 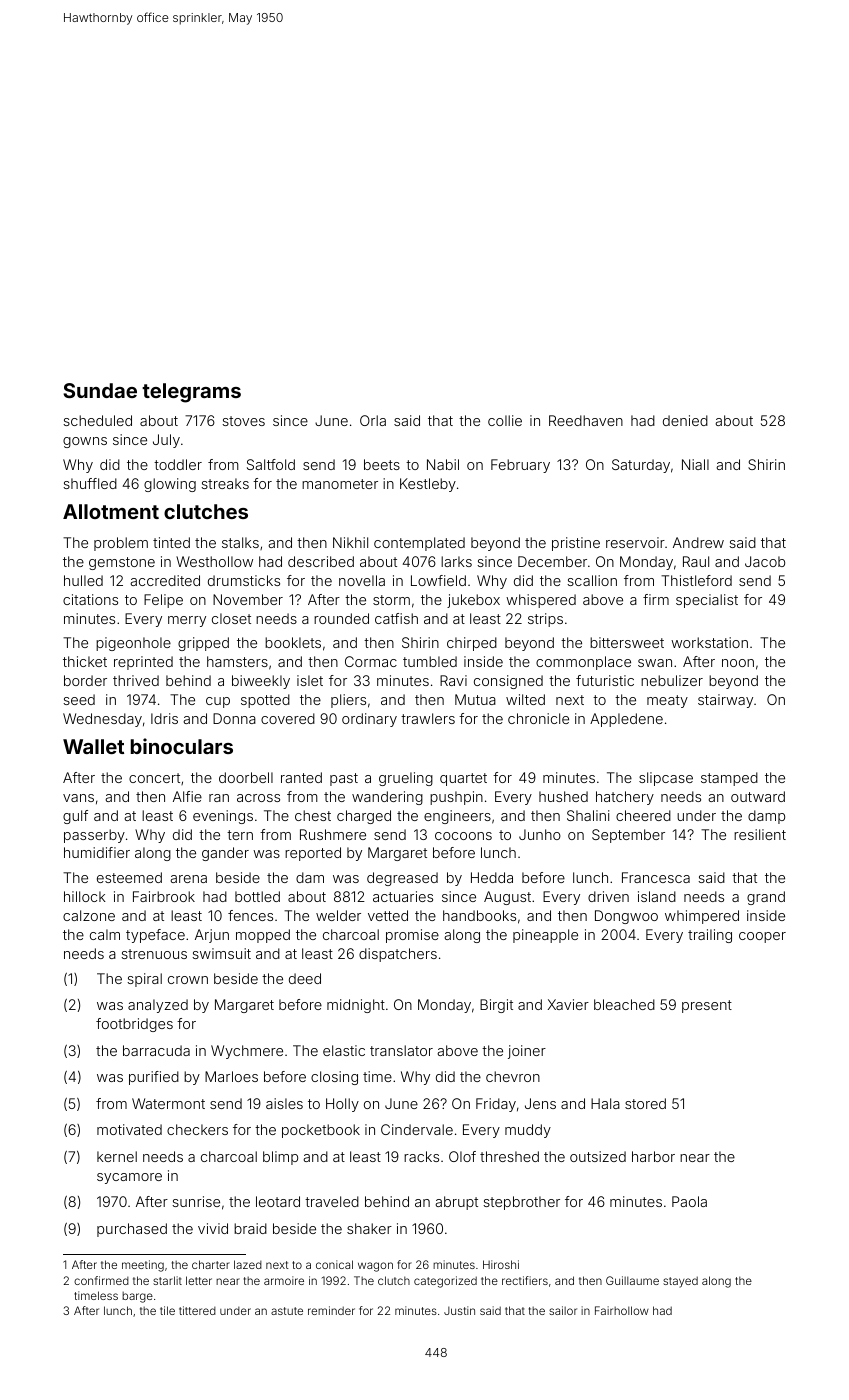 What do you see at coordinates (350, 542) in the page?
I see `Nikhil` at bounding box center [350, 542].
